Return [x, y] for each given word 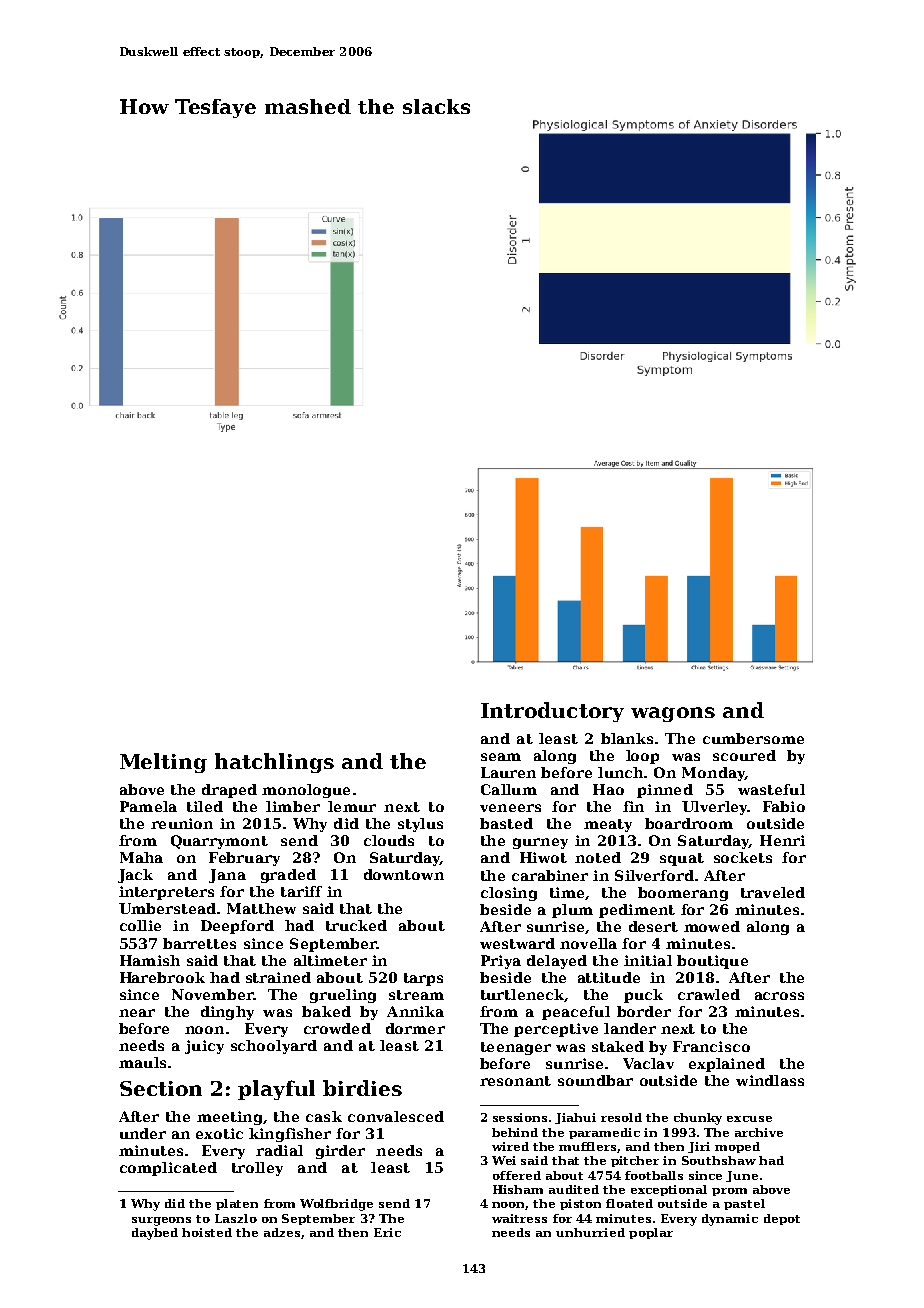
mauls [142, 1062]
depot [782, 1219]
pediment [637, 911]
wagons [673, 714]
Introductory [552, 712]
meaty [608, 825]
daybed [155, 1234]
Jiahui [575, 1118]
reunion [182, 823]
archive [759, 1132]
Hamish [150, 960]
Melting [163, 763]
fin [633, 806]
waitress [519, 1218]
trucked [356, 925]
